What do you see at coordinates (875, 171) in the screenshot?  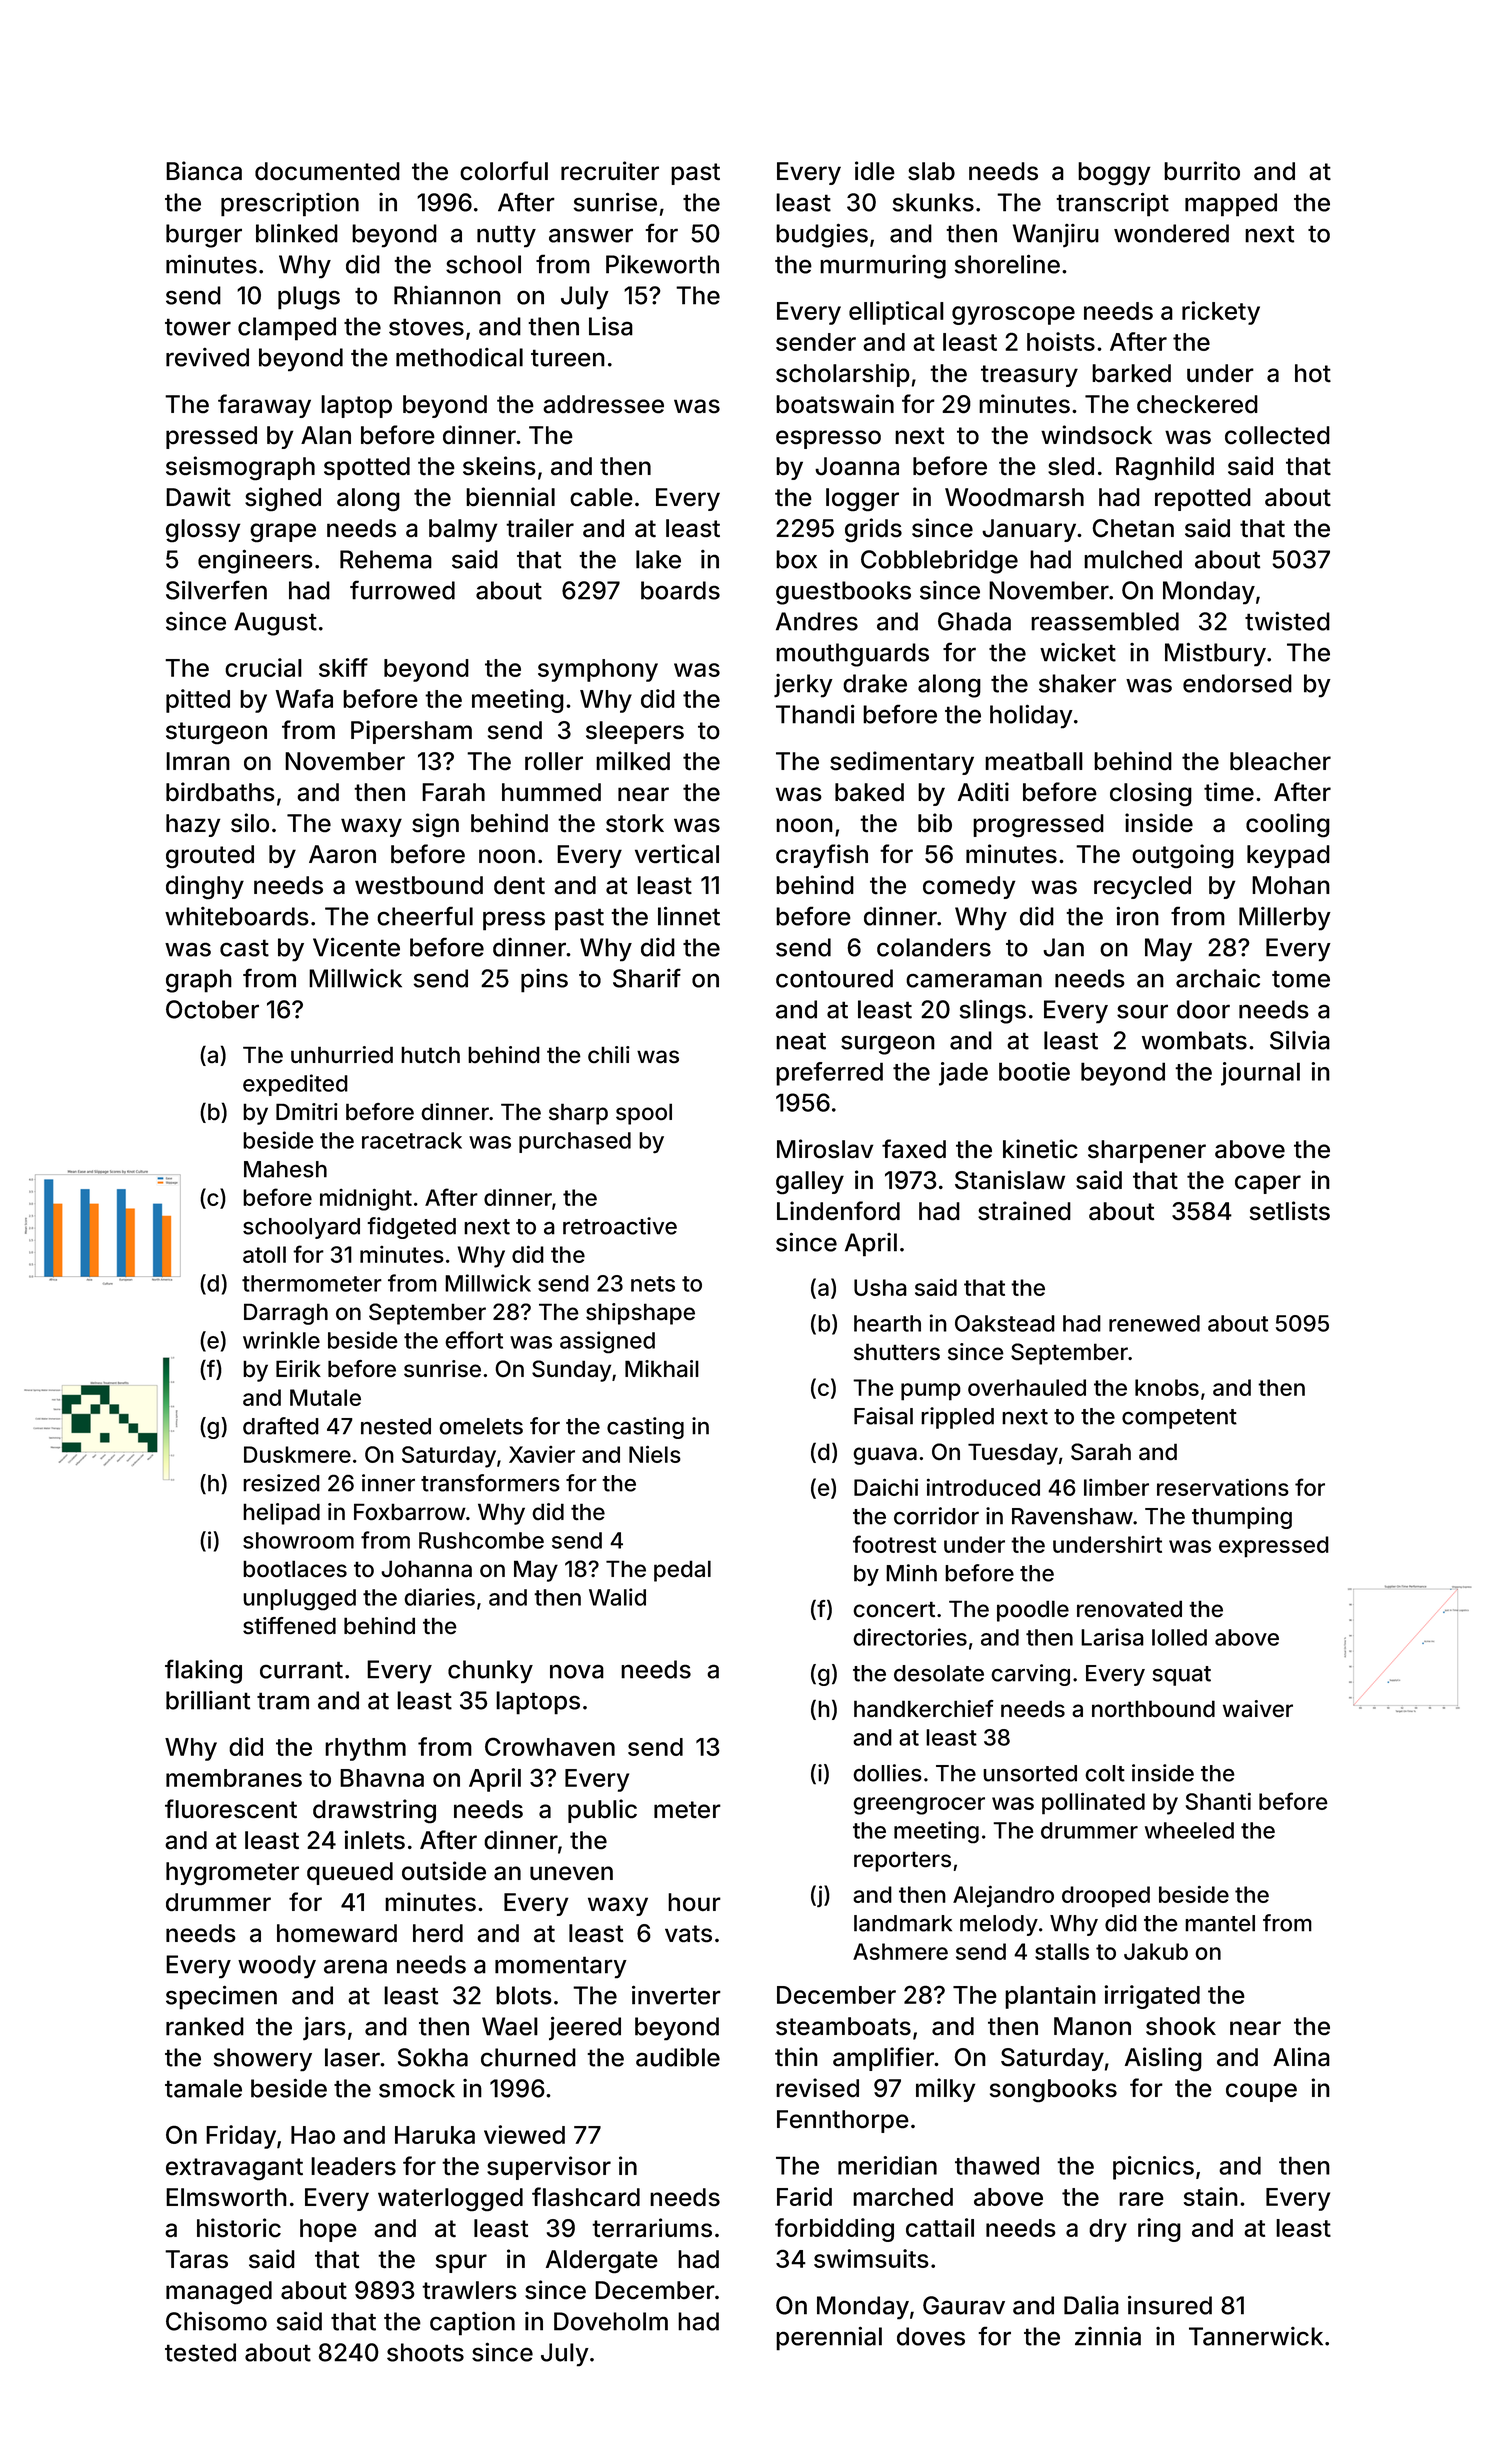 I see `idle` at bounding box center [875, 171].
